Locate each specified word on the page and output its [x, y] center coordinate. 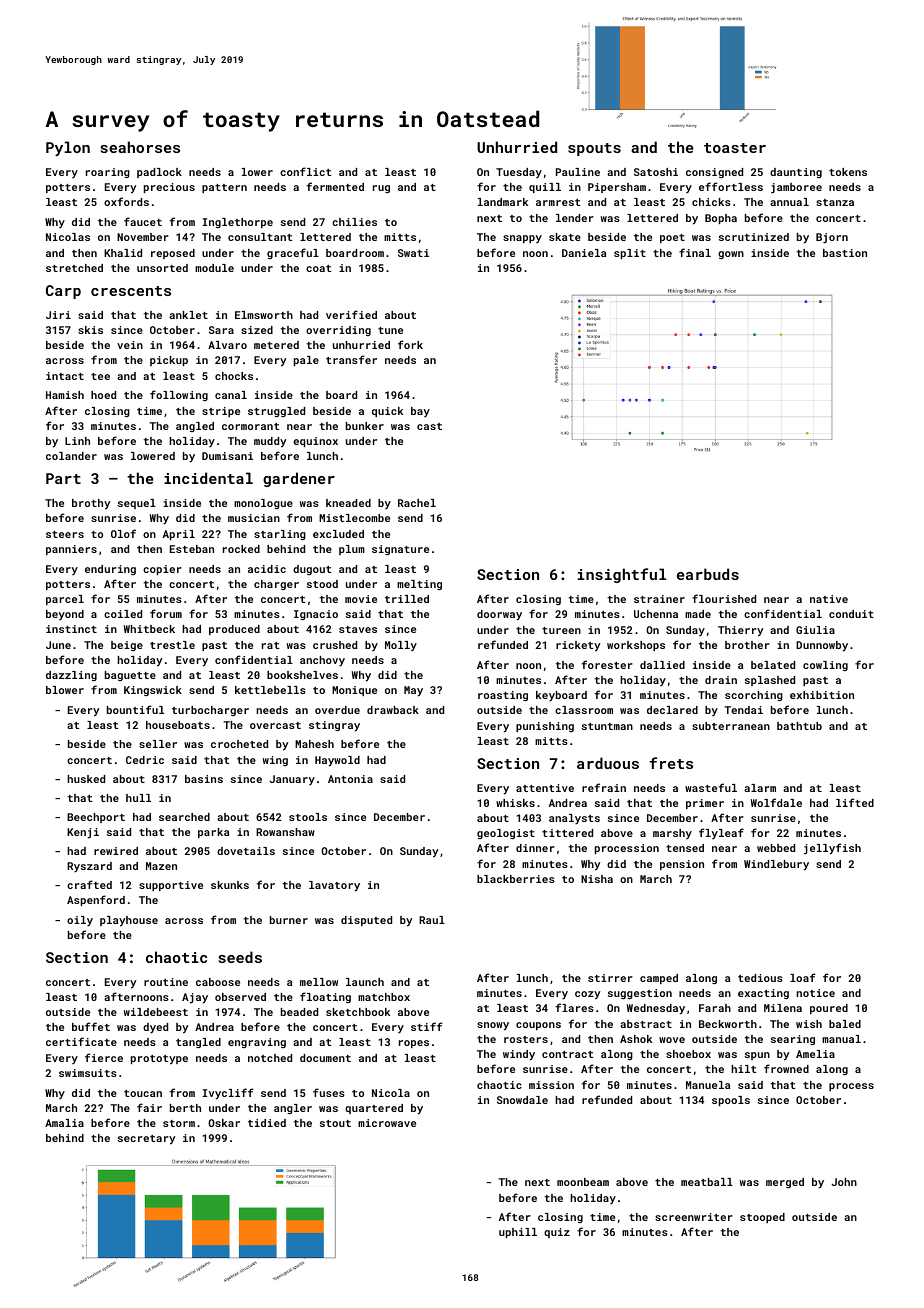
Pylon [68, 148]
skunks [230, 885]
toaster [735, 148]
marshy [672, 834]
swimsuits [88, 1073]
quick [387, 412]
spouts [594, 149]
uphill [518, 1233]
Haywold [337, 761]
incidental [208, 478]
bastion [845, 253]
